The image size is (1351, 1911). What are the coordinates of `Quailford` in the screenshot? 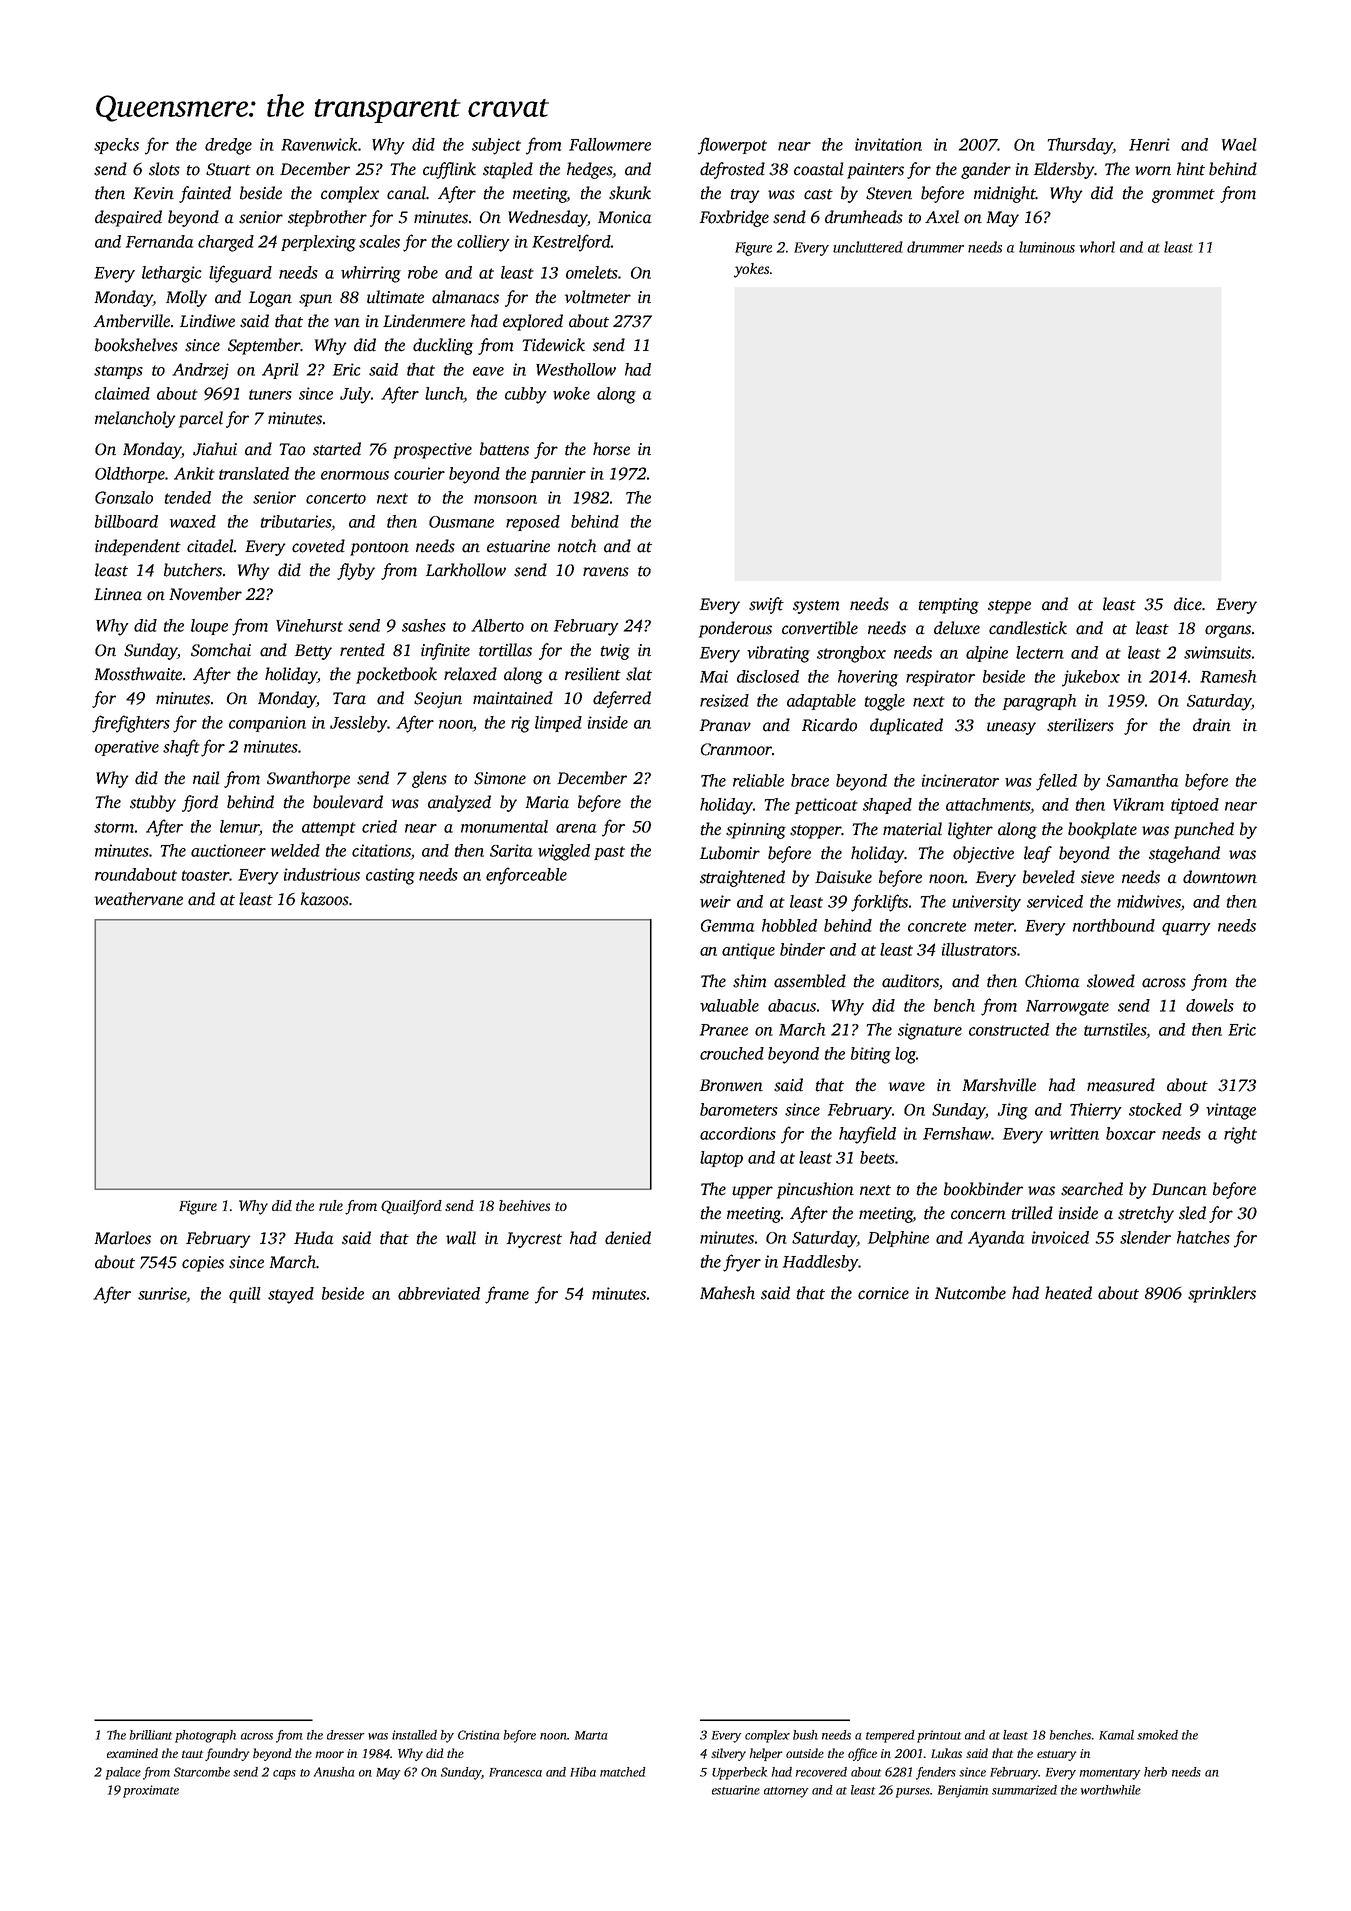 It's located at (411, 1207).
